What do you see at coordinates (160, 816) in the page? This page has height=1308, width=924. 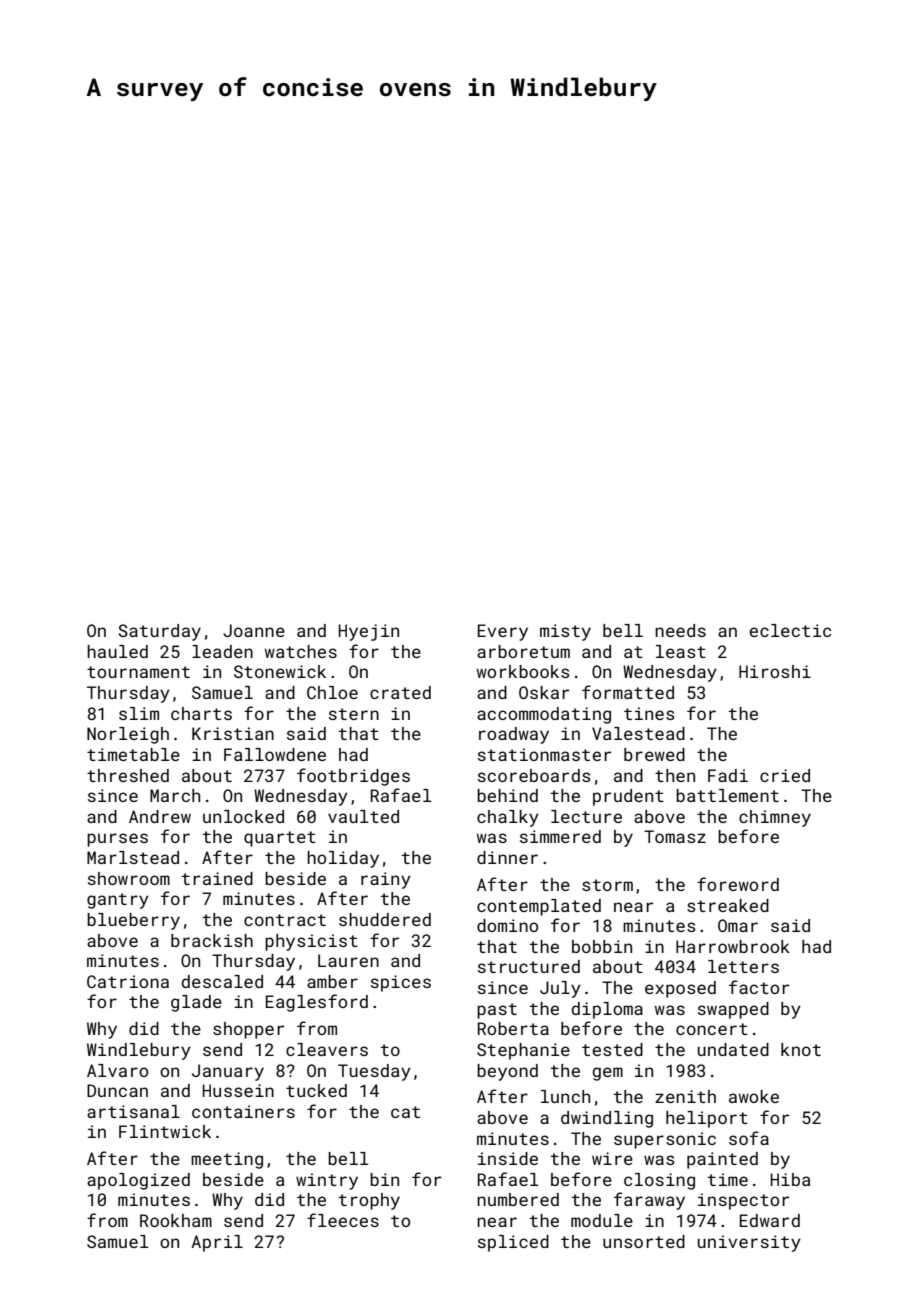 I see `Andrew` at bounding box center [160, 816].
